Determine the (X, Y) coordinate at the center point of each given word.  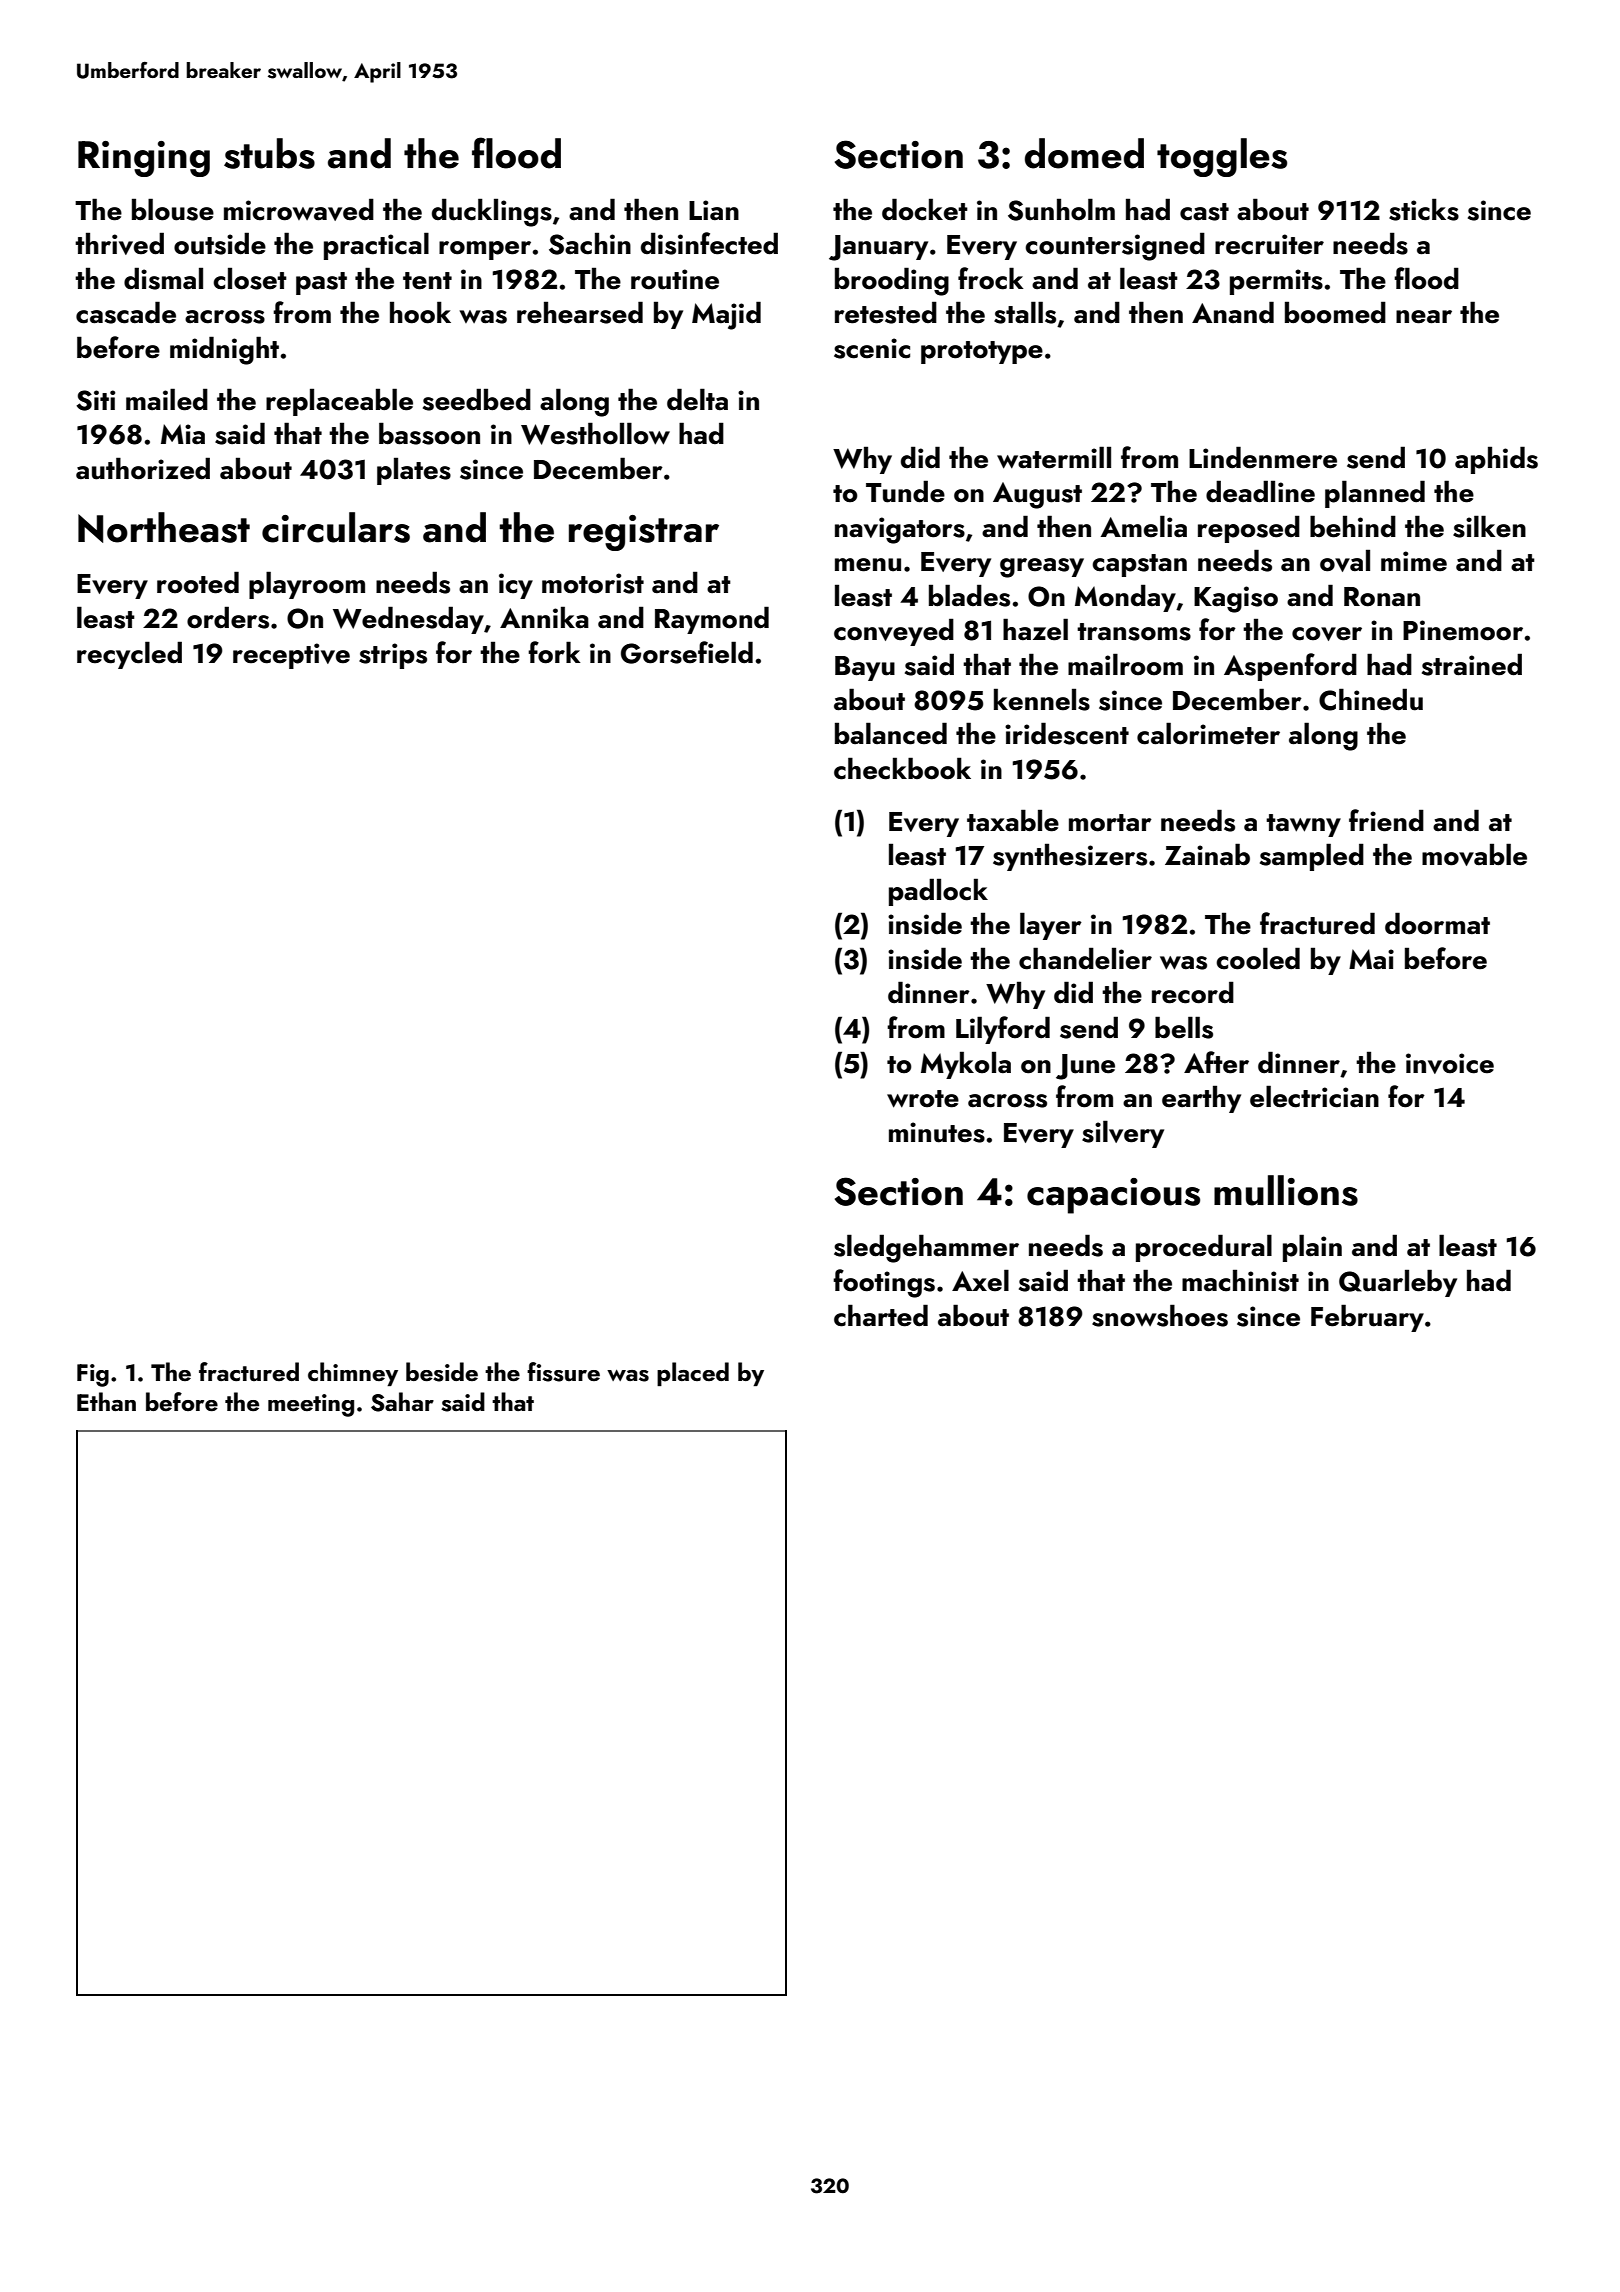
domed (1084, 153)
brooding (892, 281)
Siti (95, 400)
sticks (1424, 209)
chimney (353, 1374)
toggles (1222, 157)
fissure (563, 1372)
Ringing (144, 159)
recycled (129, 655)
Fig (93, 1375)
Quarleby (1398, 1283)
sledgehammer (926, 1248)
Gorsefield (687, 652)
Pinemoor (1463, 630)
